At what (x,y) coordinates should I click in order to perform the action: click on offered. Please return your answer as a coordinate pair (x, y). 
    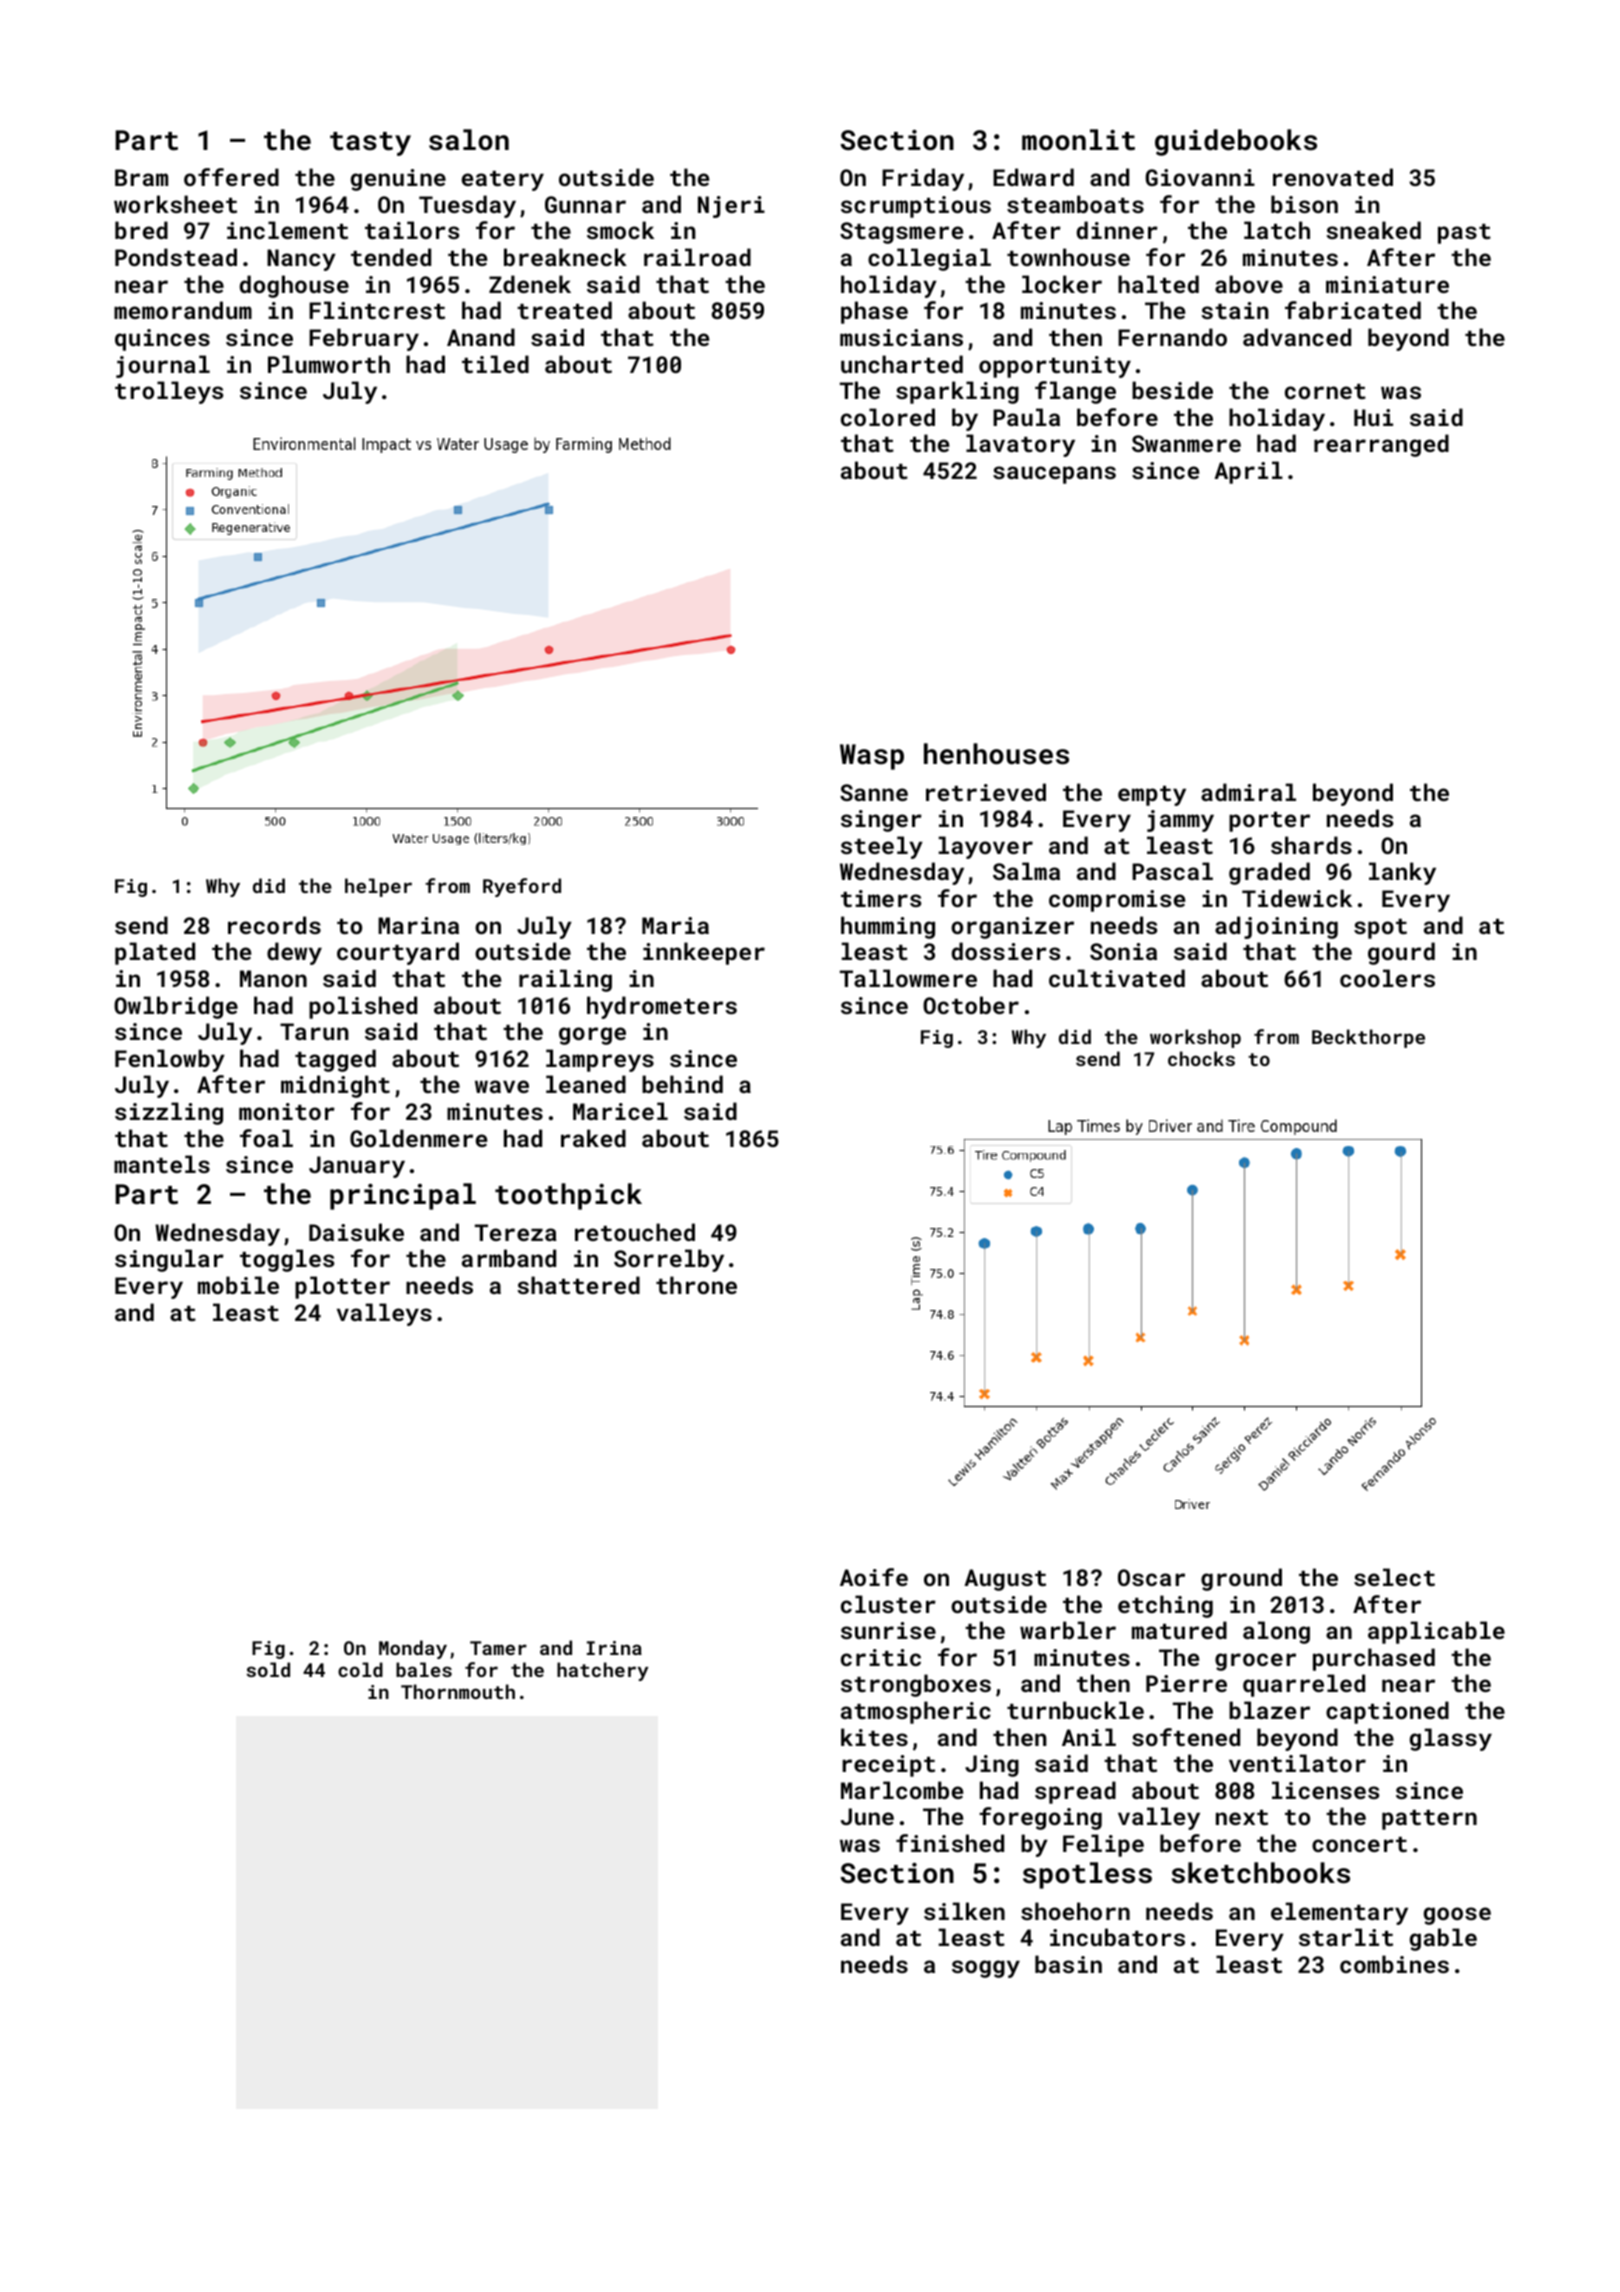
    Looking at the image, I should click on (231, 177).
